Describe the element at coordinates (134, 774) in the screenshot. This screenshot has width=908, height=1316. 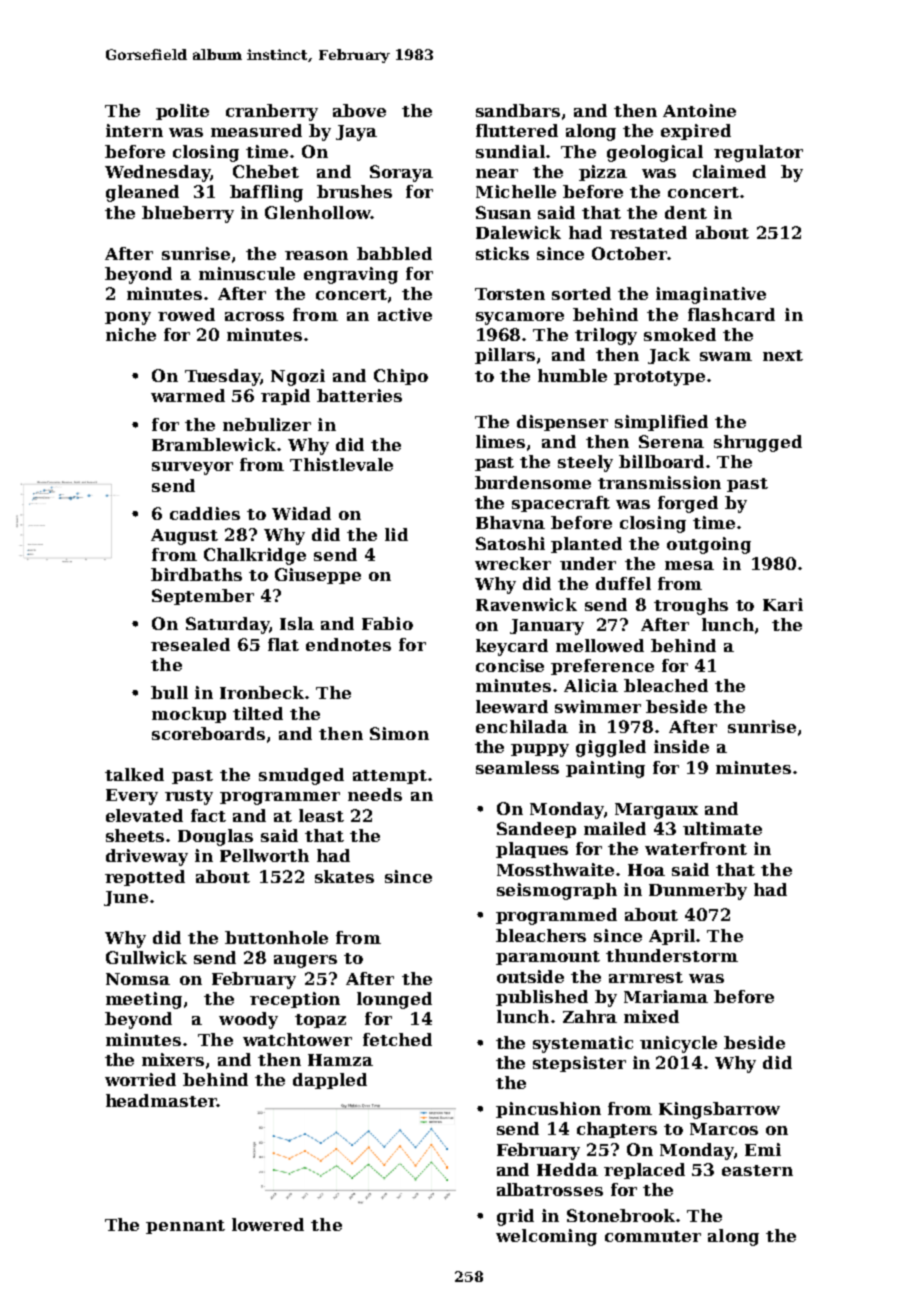
I see `talked` at that location.
